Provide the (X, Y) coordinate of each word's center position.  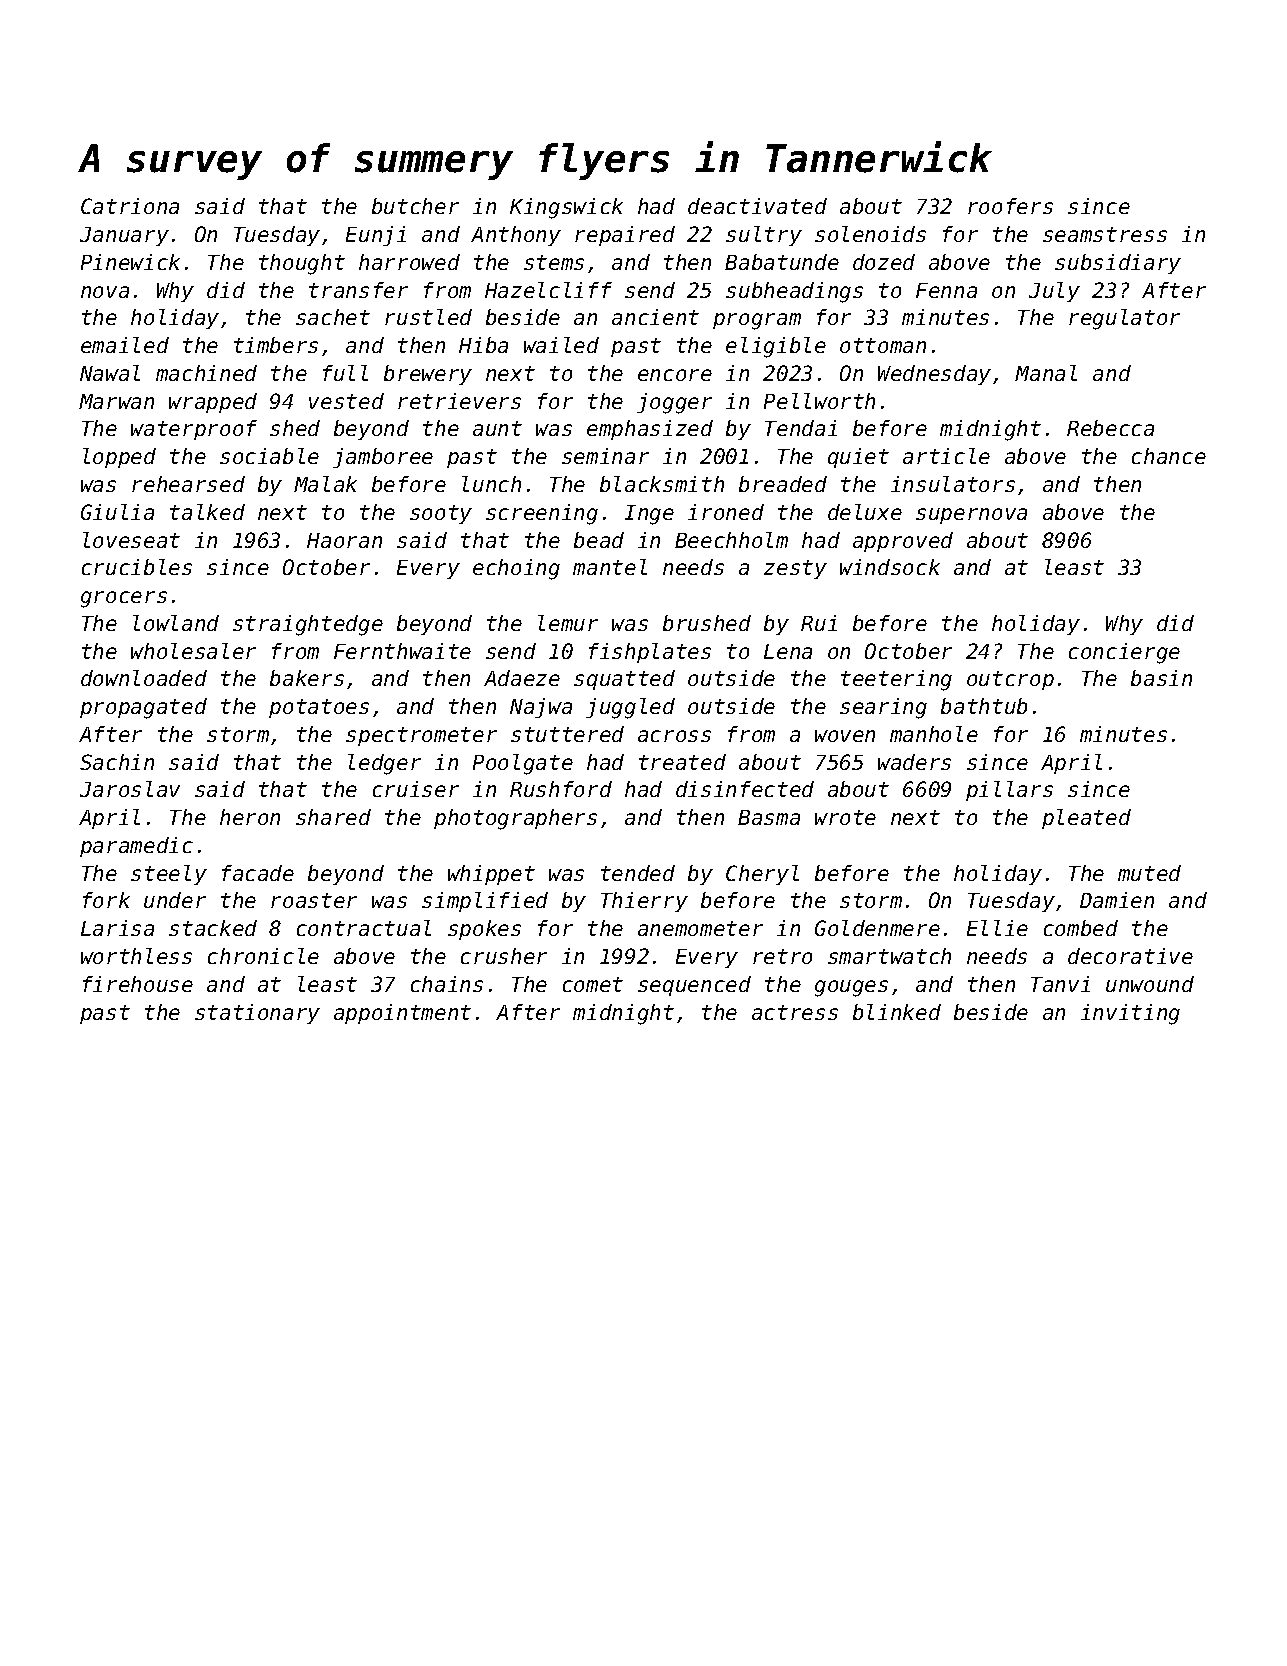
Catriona (130, 206)
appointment (402, 1014)
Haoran (344, 540)
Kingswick (566, 208)
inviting (1130, 1014)
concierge (1124, 653)
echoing (516, 569)
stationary (257, 1014)
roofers (1010, 206)
